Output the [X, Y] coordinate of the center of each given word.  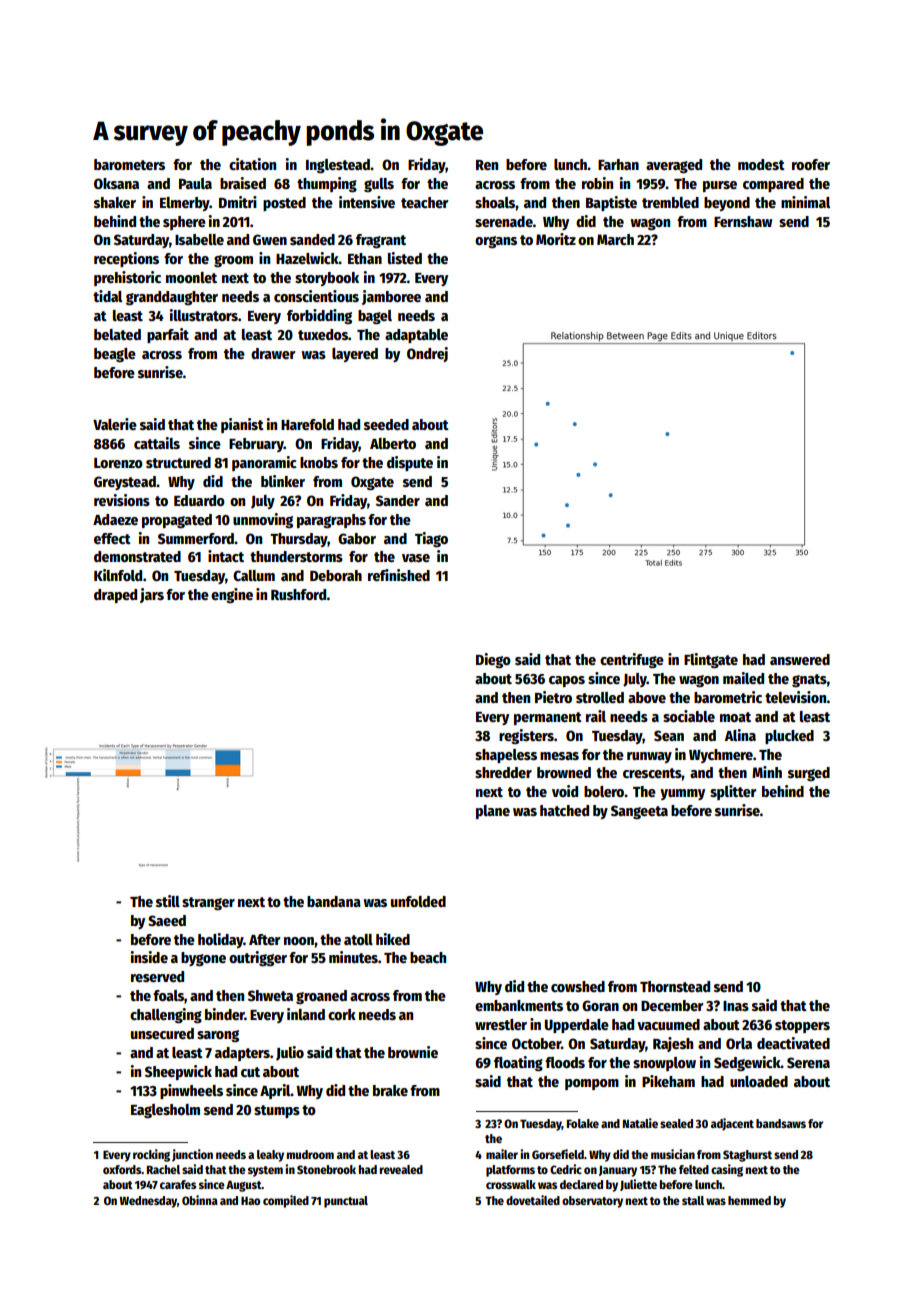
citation [252, 164]
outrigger [258, 958]
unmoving [263, 520]
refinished [399, 575]
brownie [413, 1052]
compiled [286, 1201]
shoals [495, 202]
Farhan [618, 164]
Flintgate [711, 661]
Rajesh [673, 1044]
